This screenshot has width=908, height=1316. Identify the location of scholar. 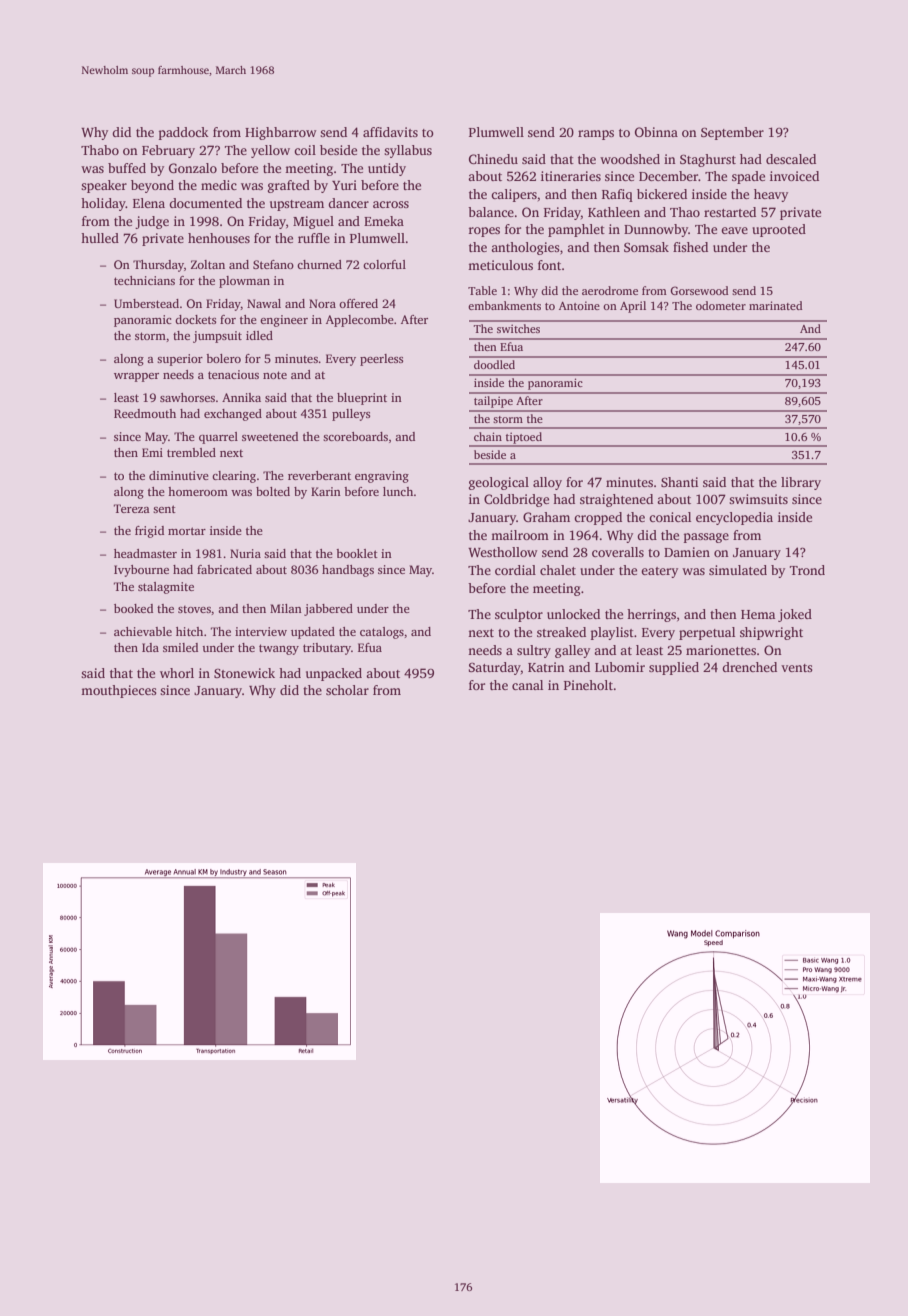
(347, 690).
